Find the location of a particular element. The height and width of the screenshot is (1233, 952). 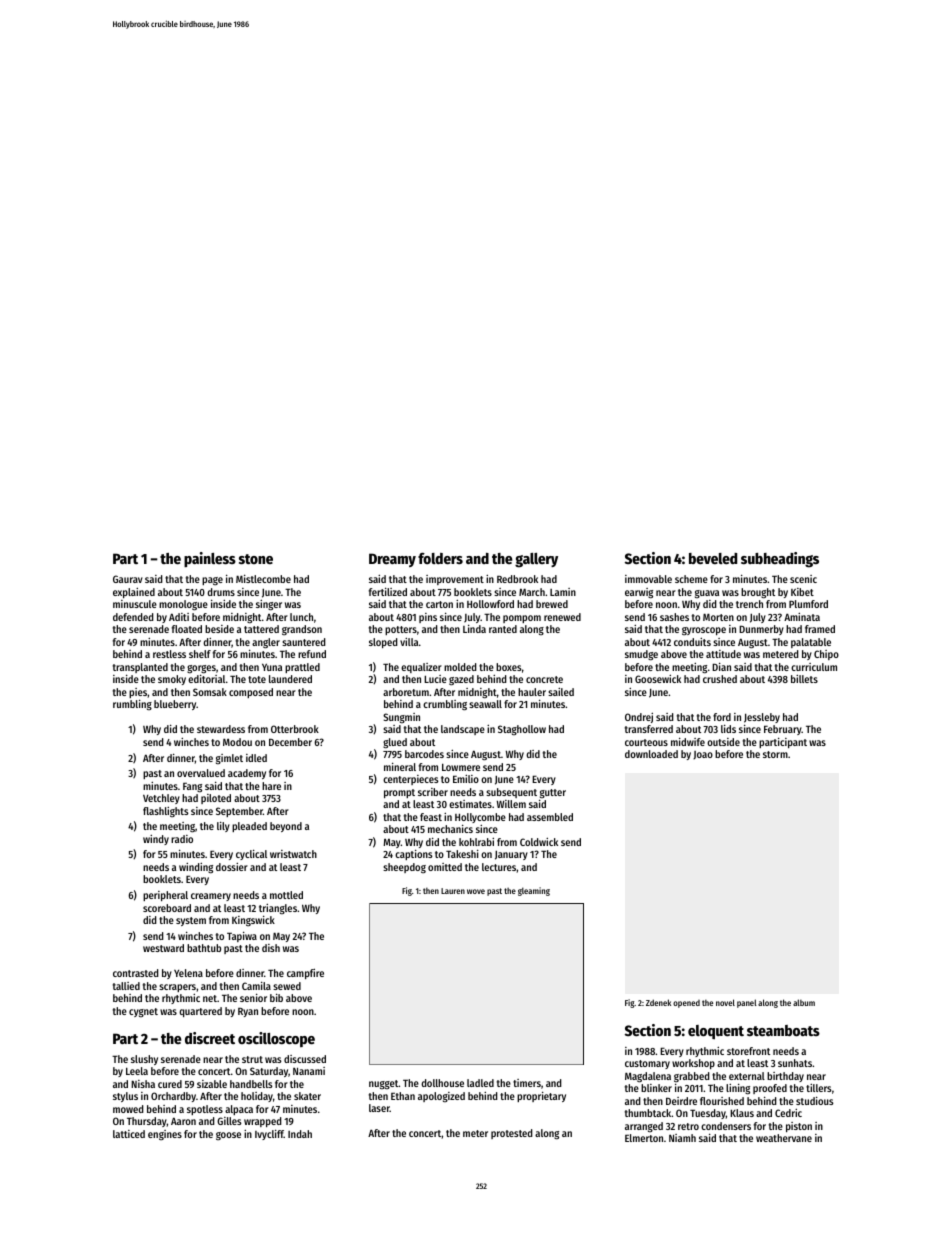

feast is located at coordinates (431, 817).
